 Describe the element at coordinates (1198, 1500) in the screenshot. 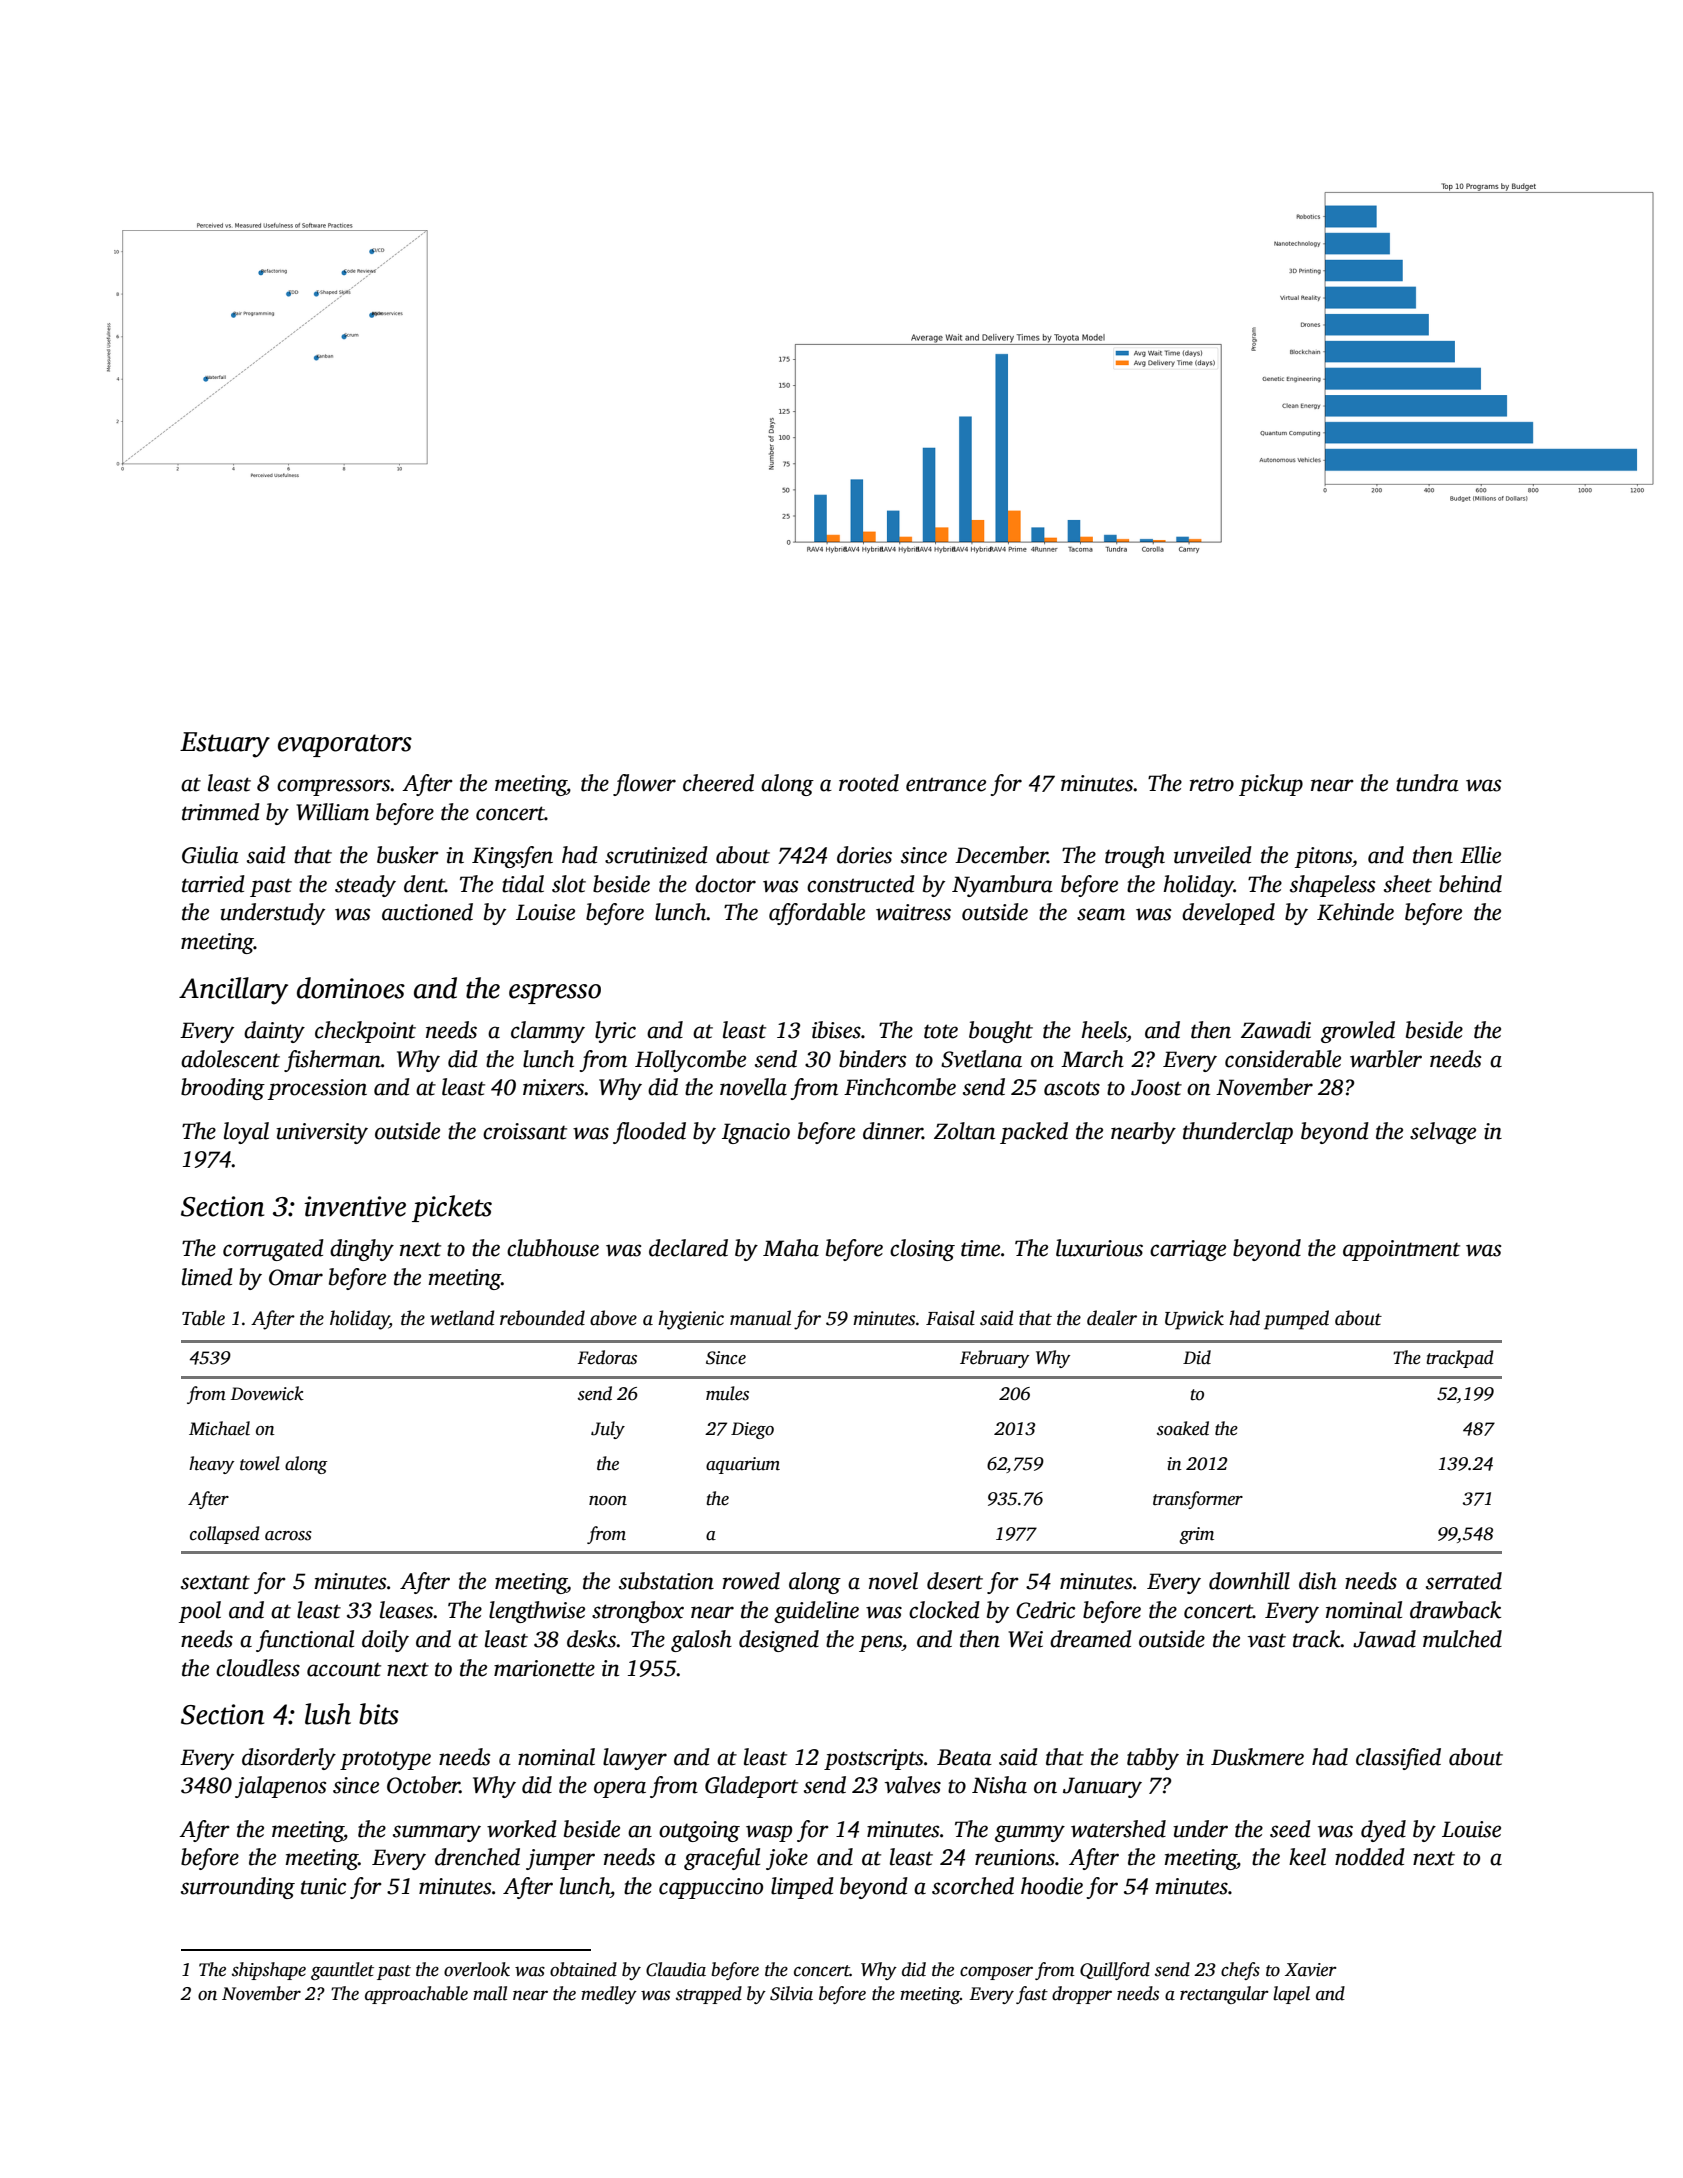

I see `transformer` at that location.
